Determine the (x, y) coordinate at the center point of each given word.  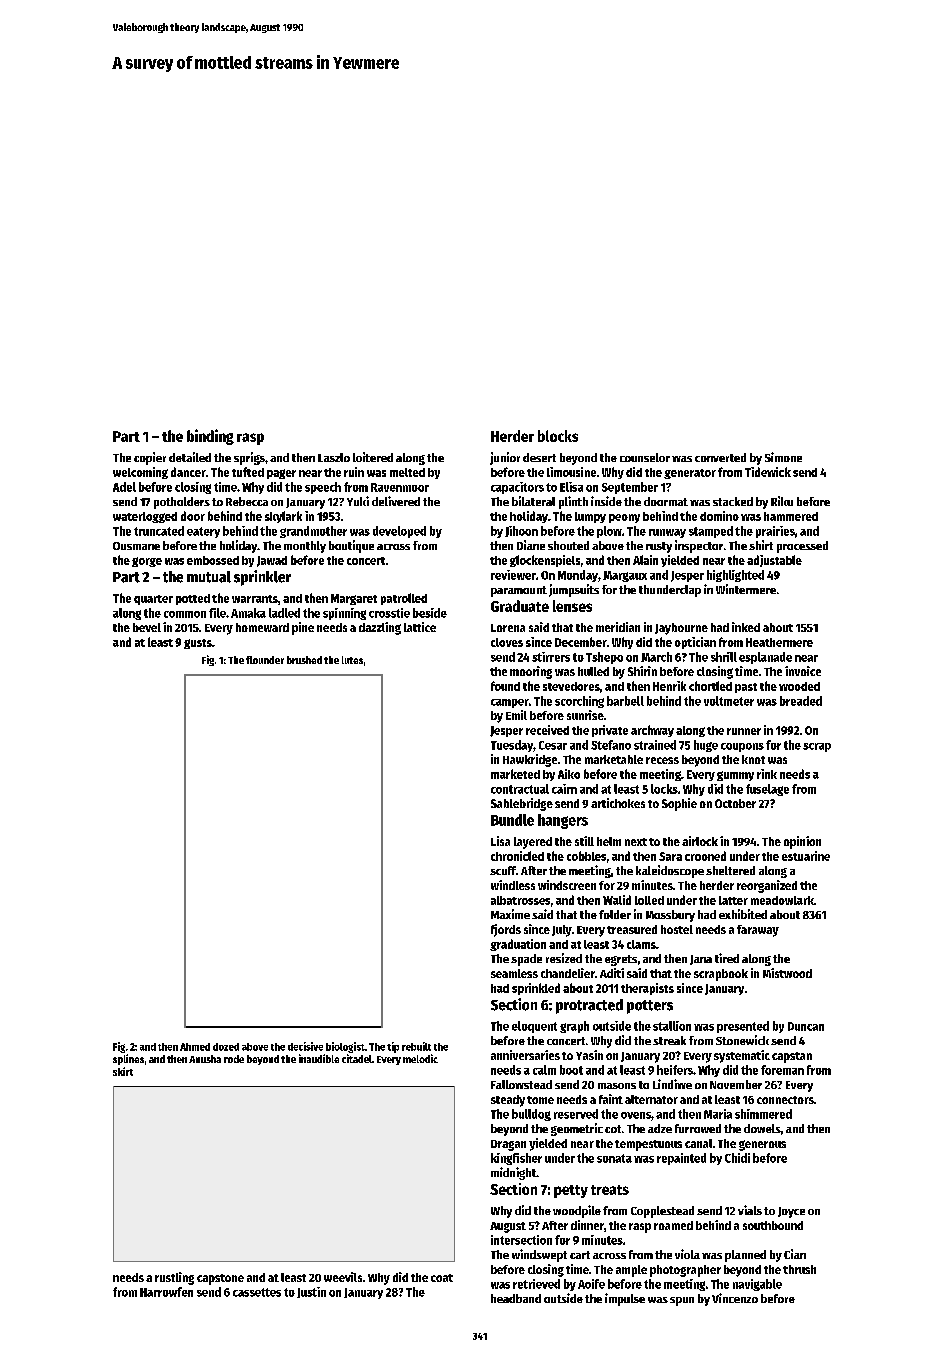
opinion (802, 842)
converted (720, 457)
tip (393, 1047)
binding (210, 437)
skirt (123, 1071)
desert (539, 457)
